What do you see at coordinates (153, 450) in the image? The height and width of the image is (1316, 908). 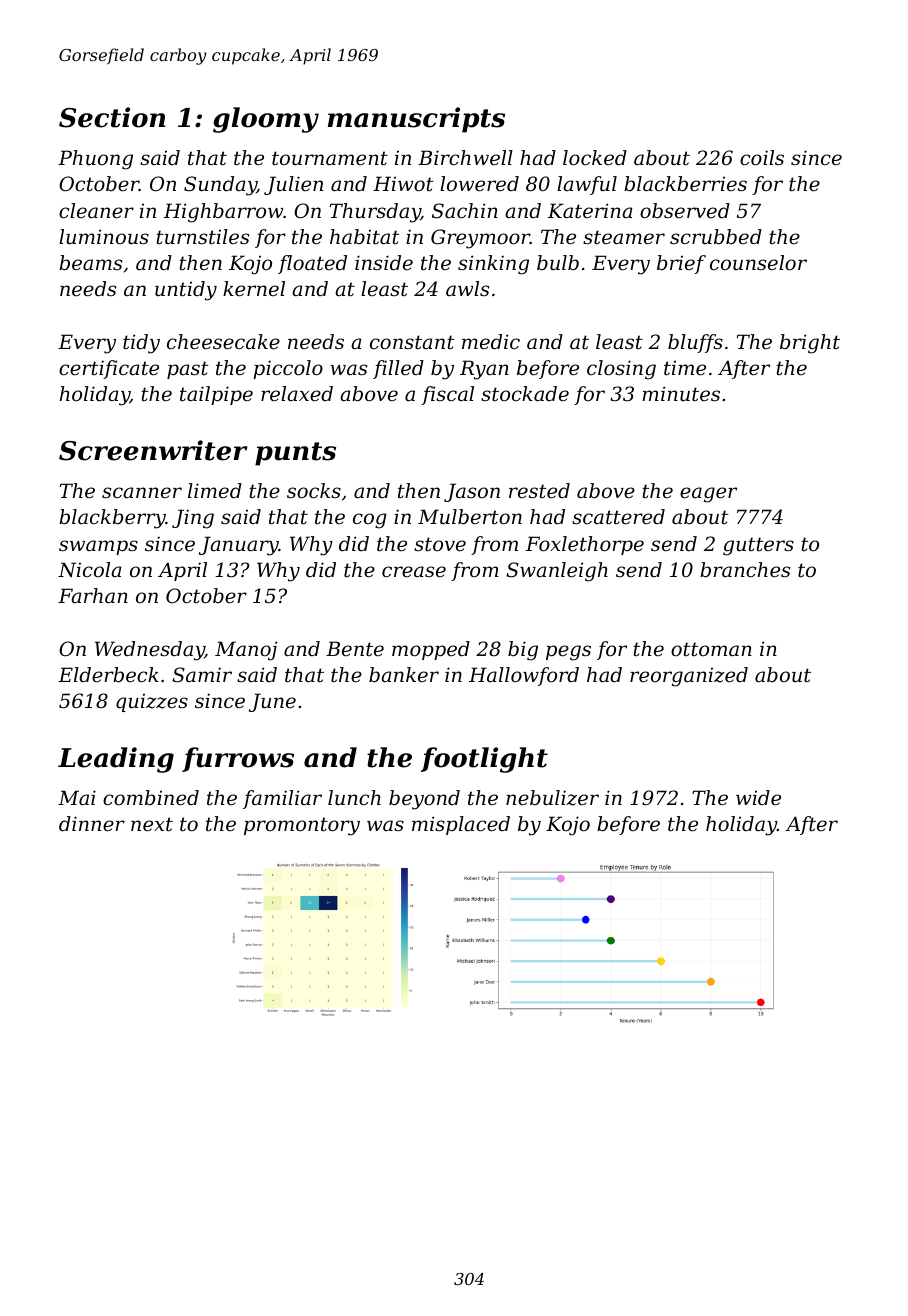 I see `Screenwriter` at bounding box center [153, 450].
